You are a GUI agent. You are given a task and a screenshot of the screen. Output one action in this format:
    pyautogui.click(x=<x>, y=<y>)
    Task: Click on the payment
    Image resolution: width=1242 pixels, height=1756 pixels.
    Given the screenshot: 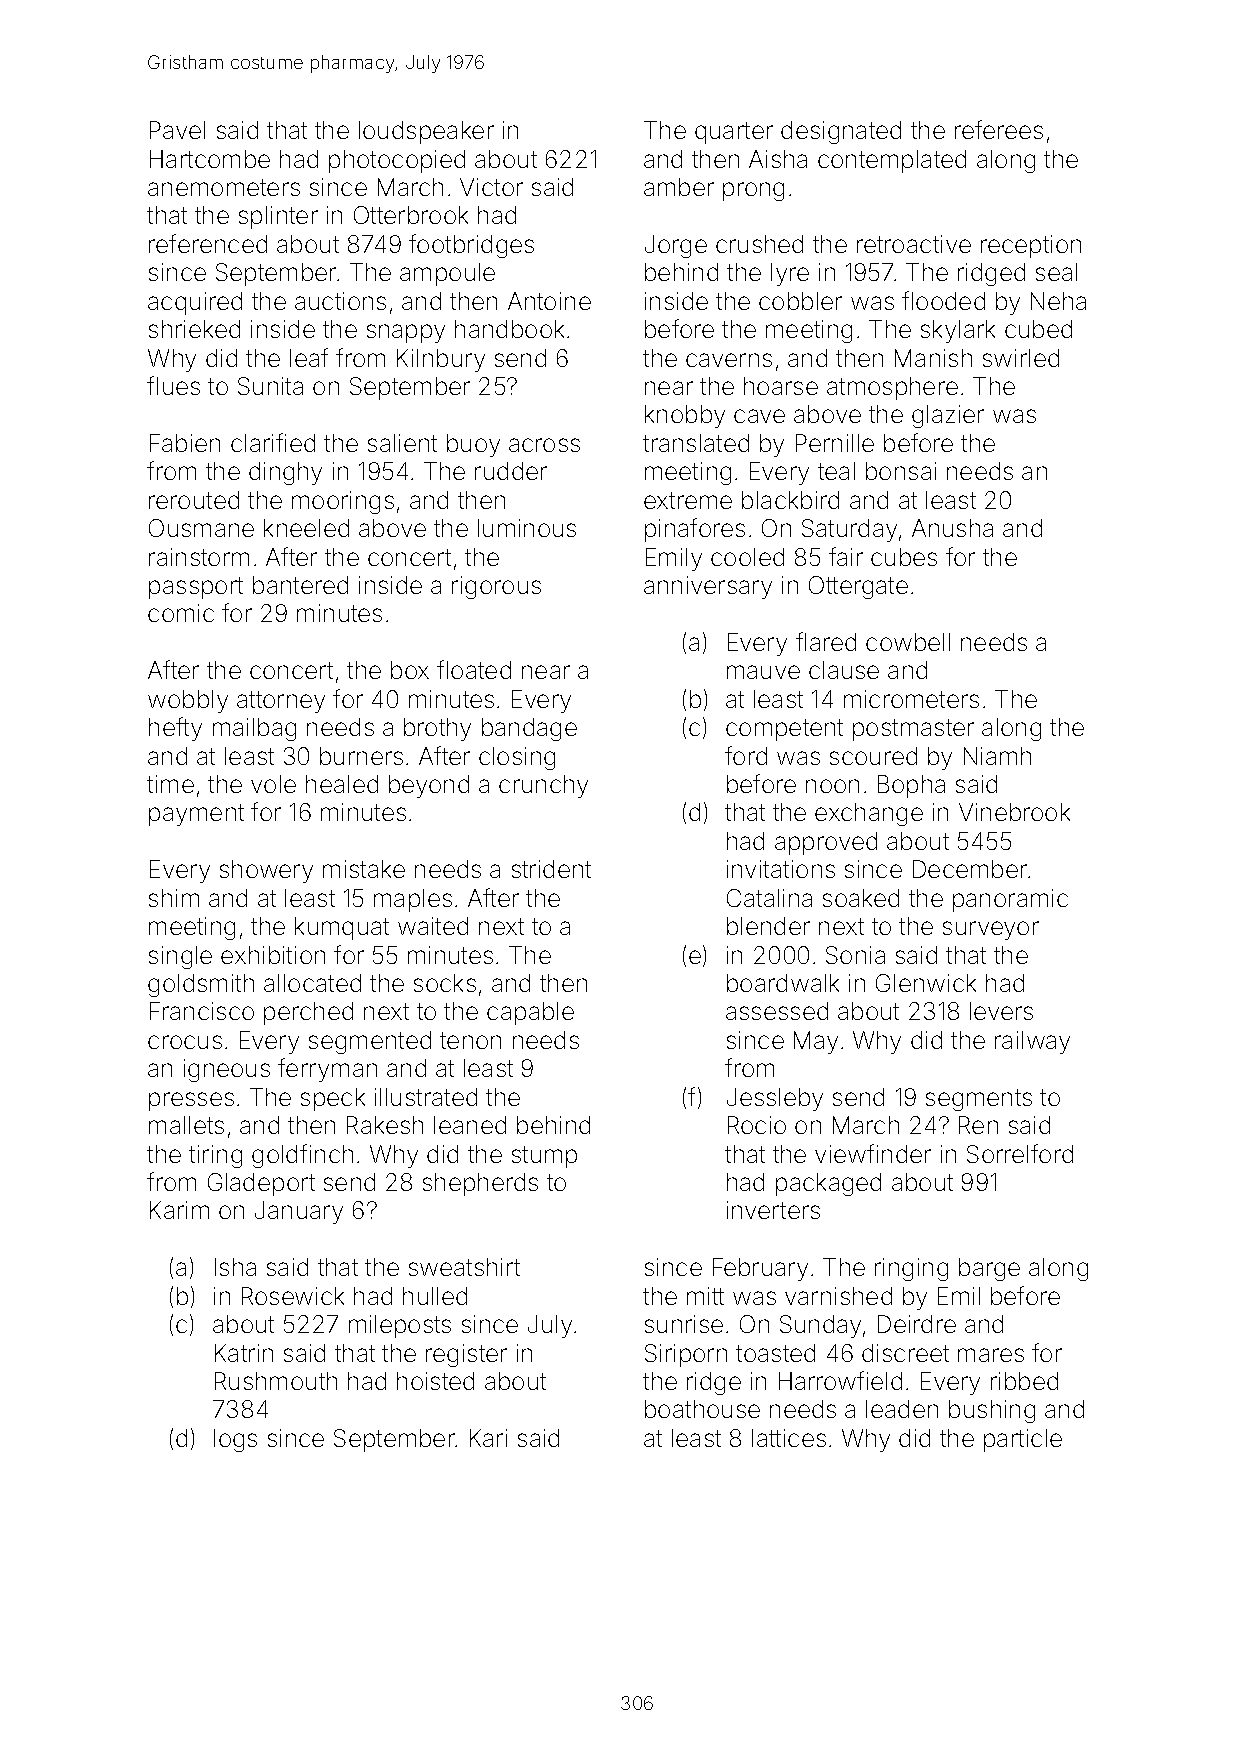 What is the action you would take?
    pyautogui.click(x=196, y=815)
